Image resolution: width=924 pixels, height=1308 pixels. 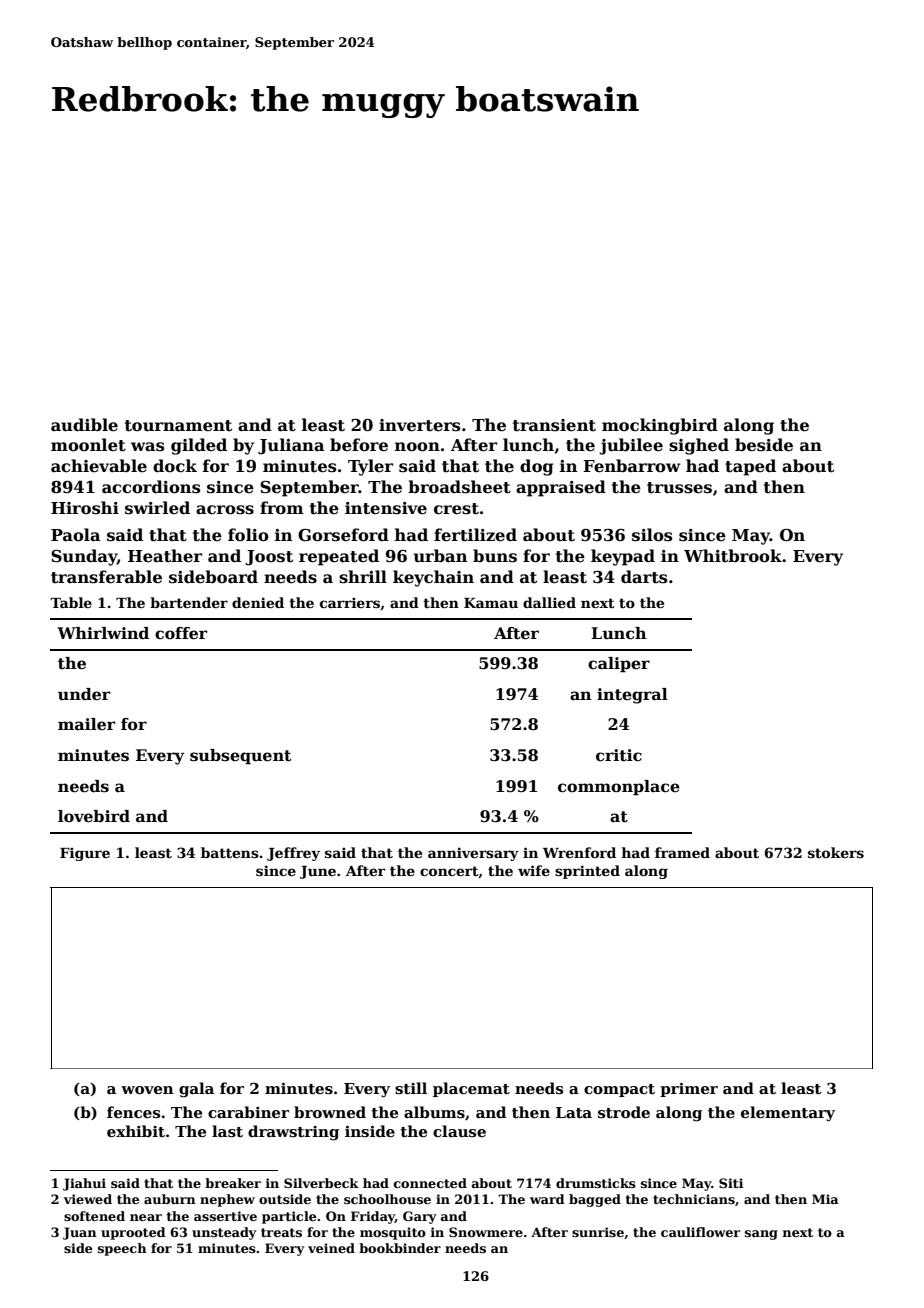 I want to click on bookbinder, so click(x=400, y=1248).
